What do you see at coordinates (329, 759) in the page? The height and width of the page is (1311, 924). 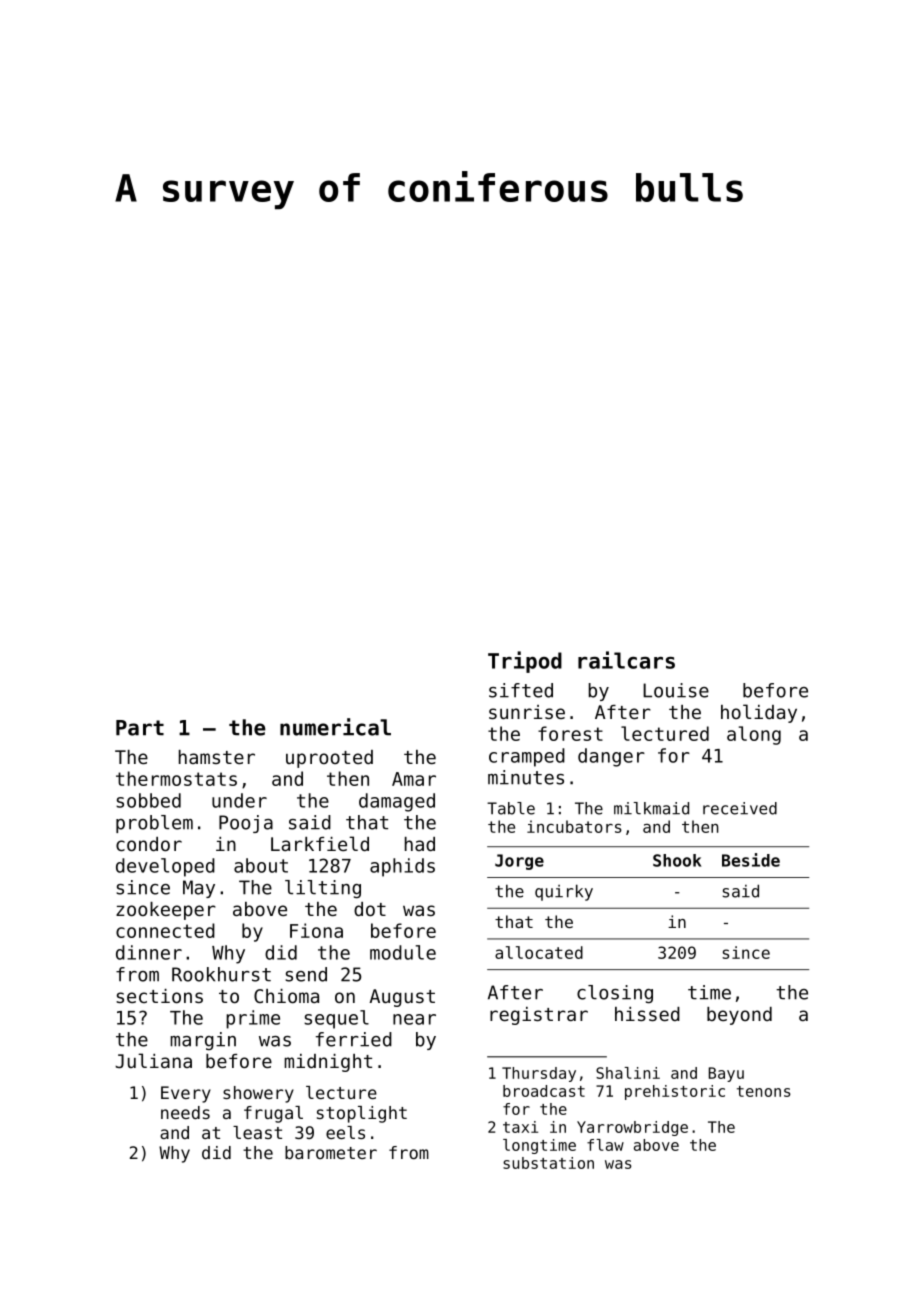 I see `uprooted` at bounding box center [329, 759].
